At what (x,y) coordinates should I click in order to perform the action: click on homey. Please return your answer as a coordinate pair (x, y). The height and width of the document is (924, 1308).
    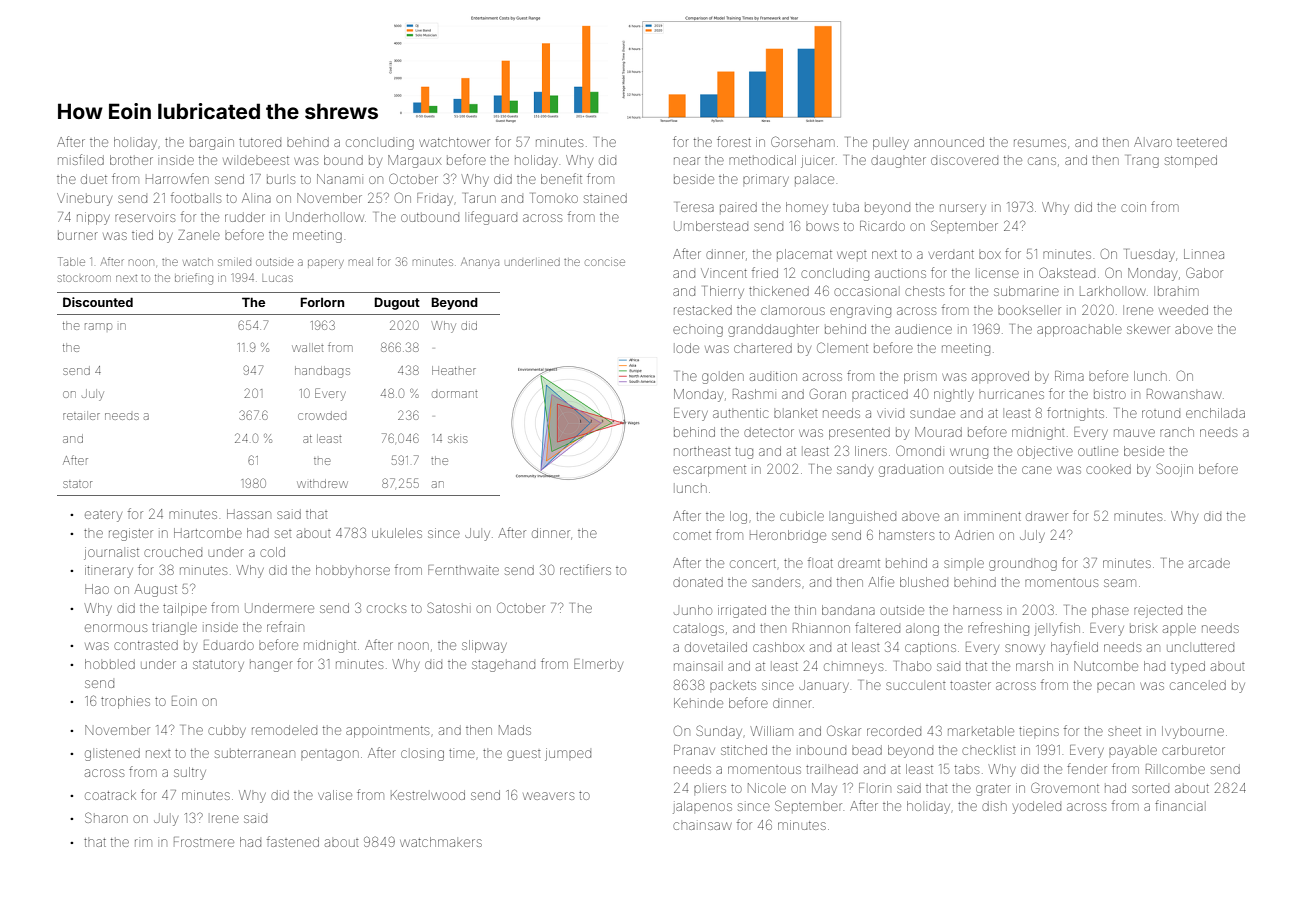
    Looking at the image, I should click on (807, 208).
